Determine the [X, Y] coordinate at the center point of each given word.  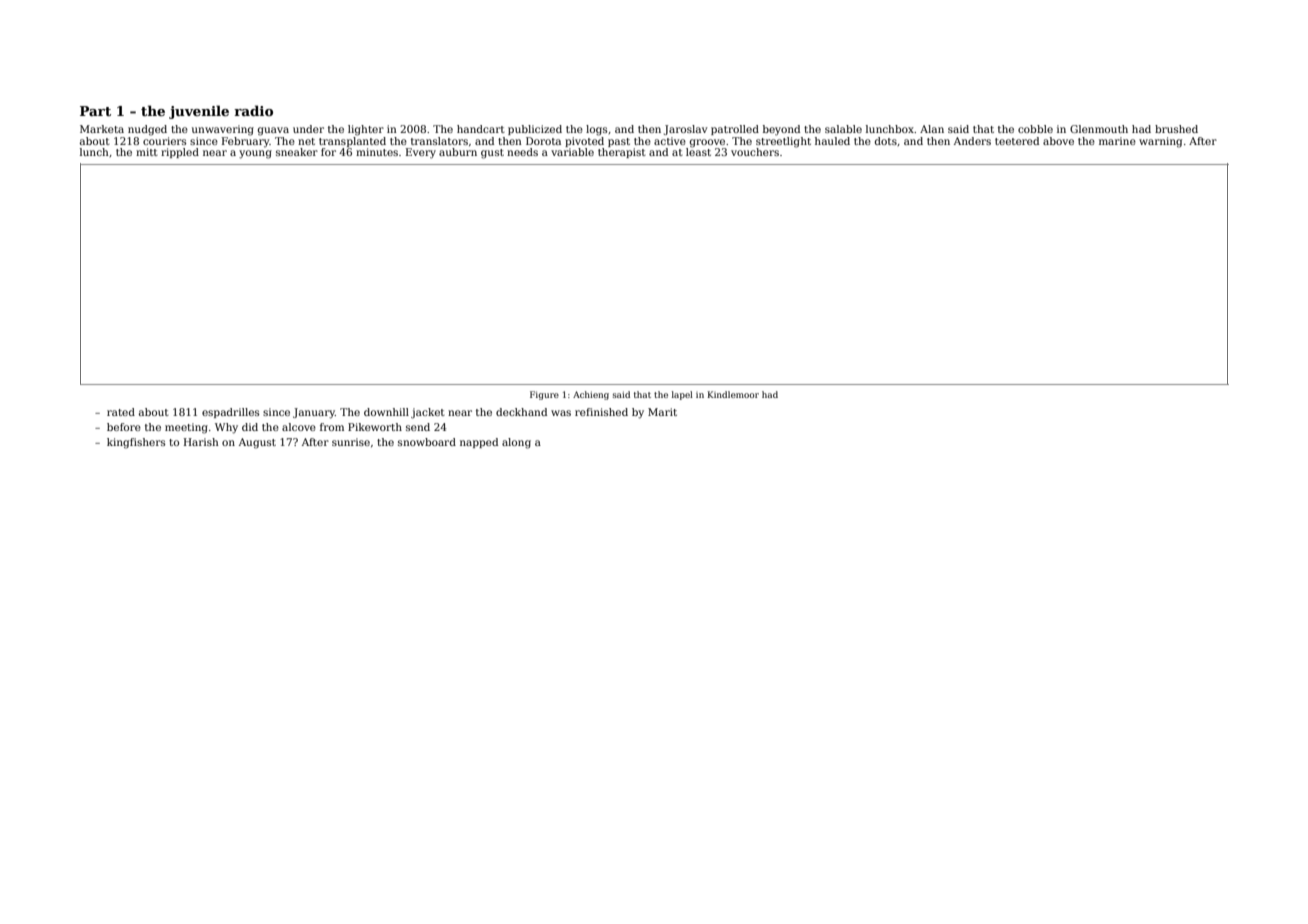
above [1058, 141]
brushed [1176, 129]
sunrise [351, 442]
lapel [682, 395]
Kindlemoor [733, 394]
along [516, 443]
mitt [147, 152]
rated [121, 412]
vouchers [755, 152]
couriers [164, 141]
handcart [481, 129]
